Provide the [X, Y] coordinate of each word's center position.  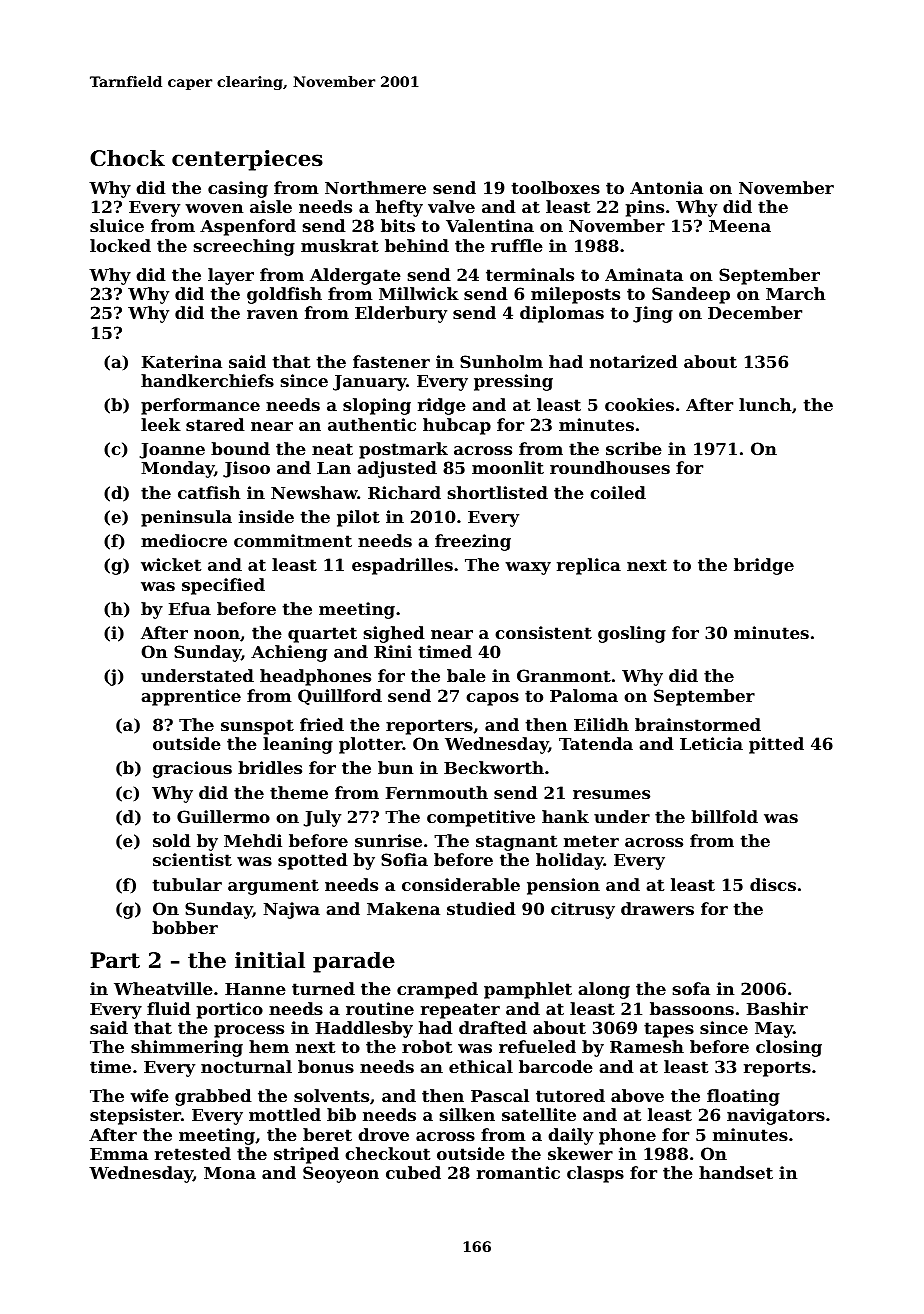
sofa [691, 988]
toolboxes [556, 187]
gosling [632, 634]
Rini [393, 651]
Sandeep [691, 295]
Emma [119, 1154]
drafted [493, 1027]
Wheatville [163, 988]
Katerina [182, 361]
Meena [740, 226]
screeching [244, 247]
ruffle [517, 245]
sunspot [257, 727]
